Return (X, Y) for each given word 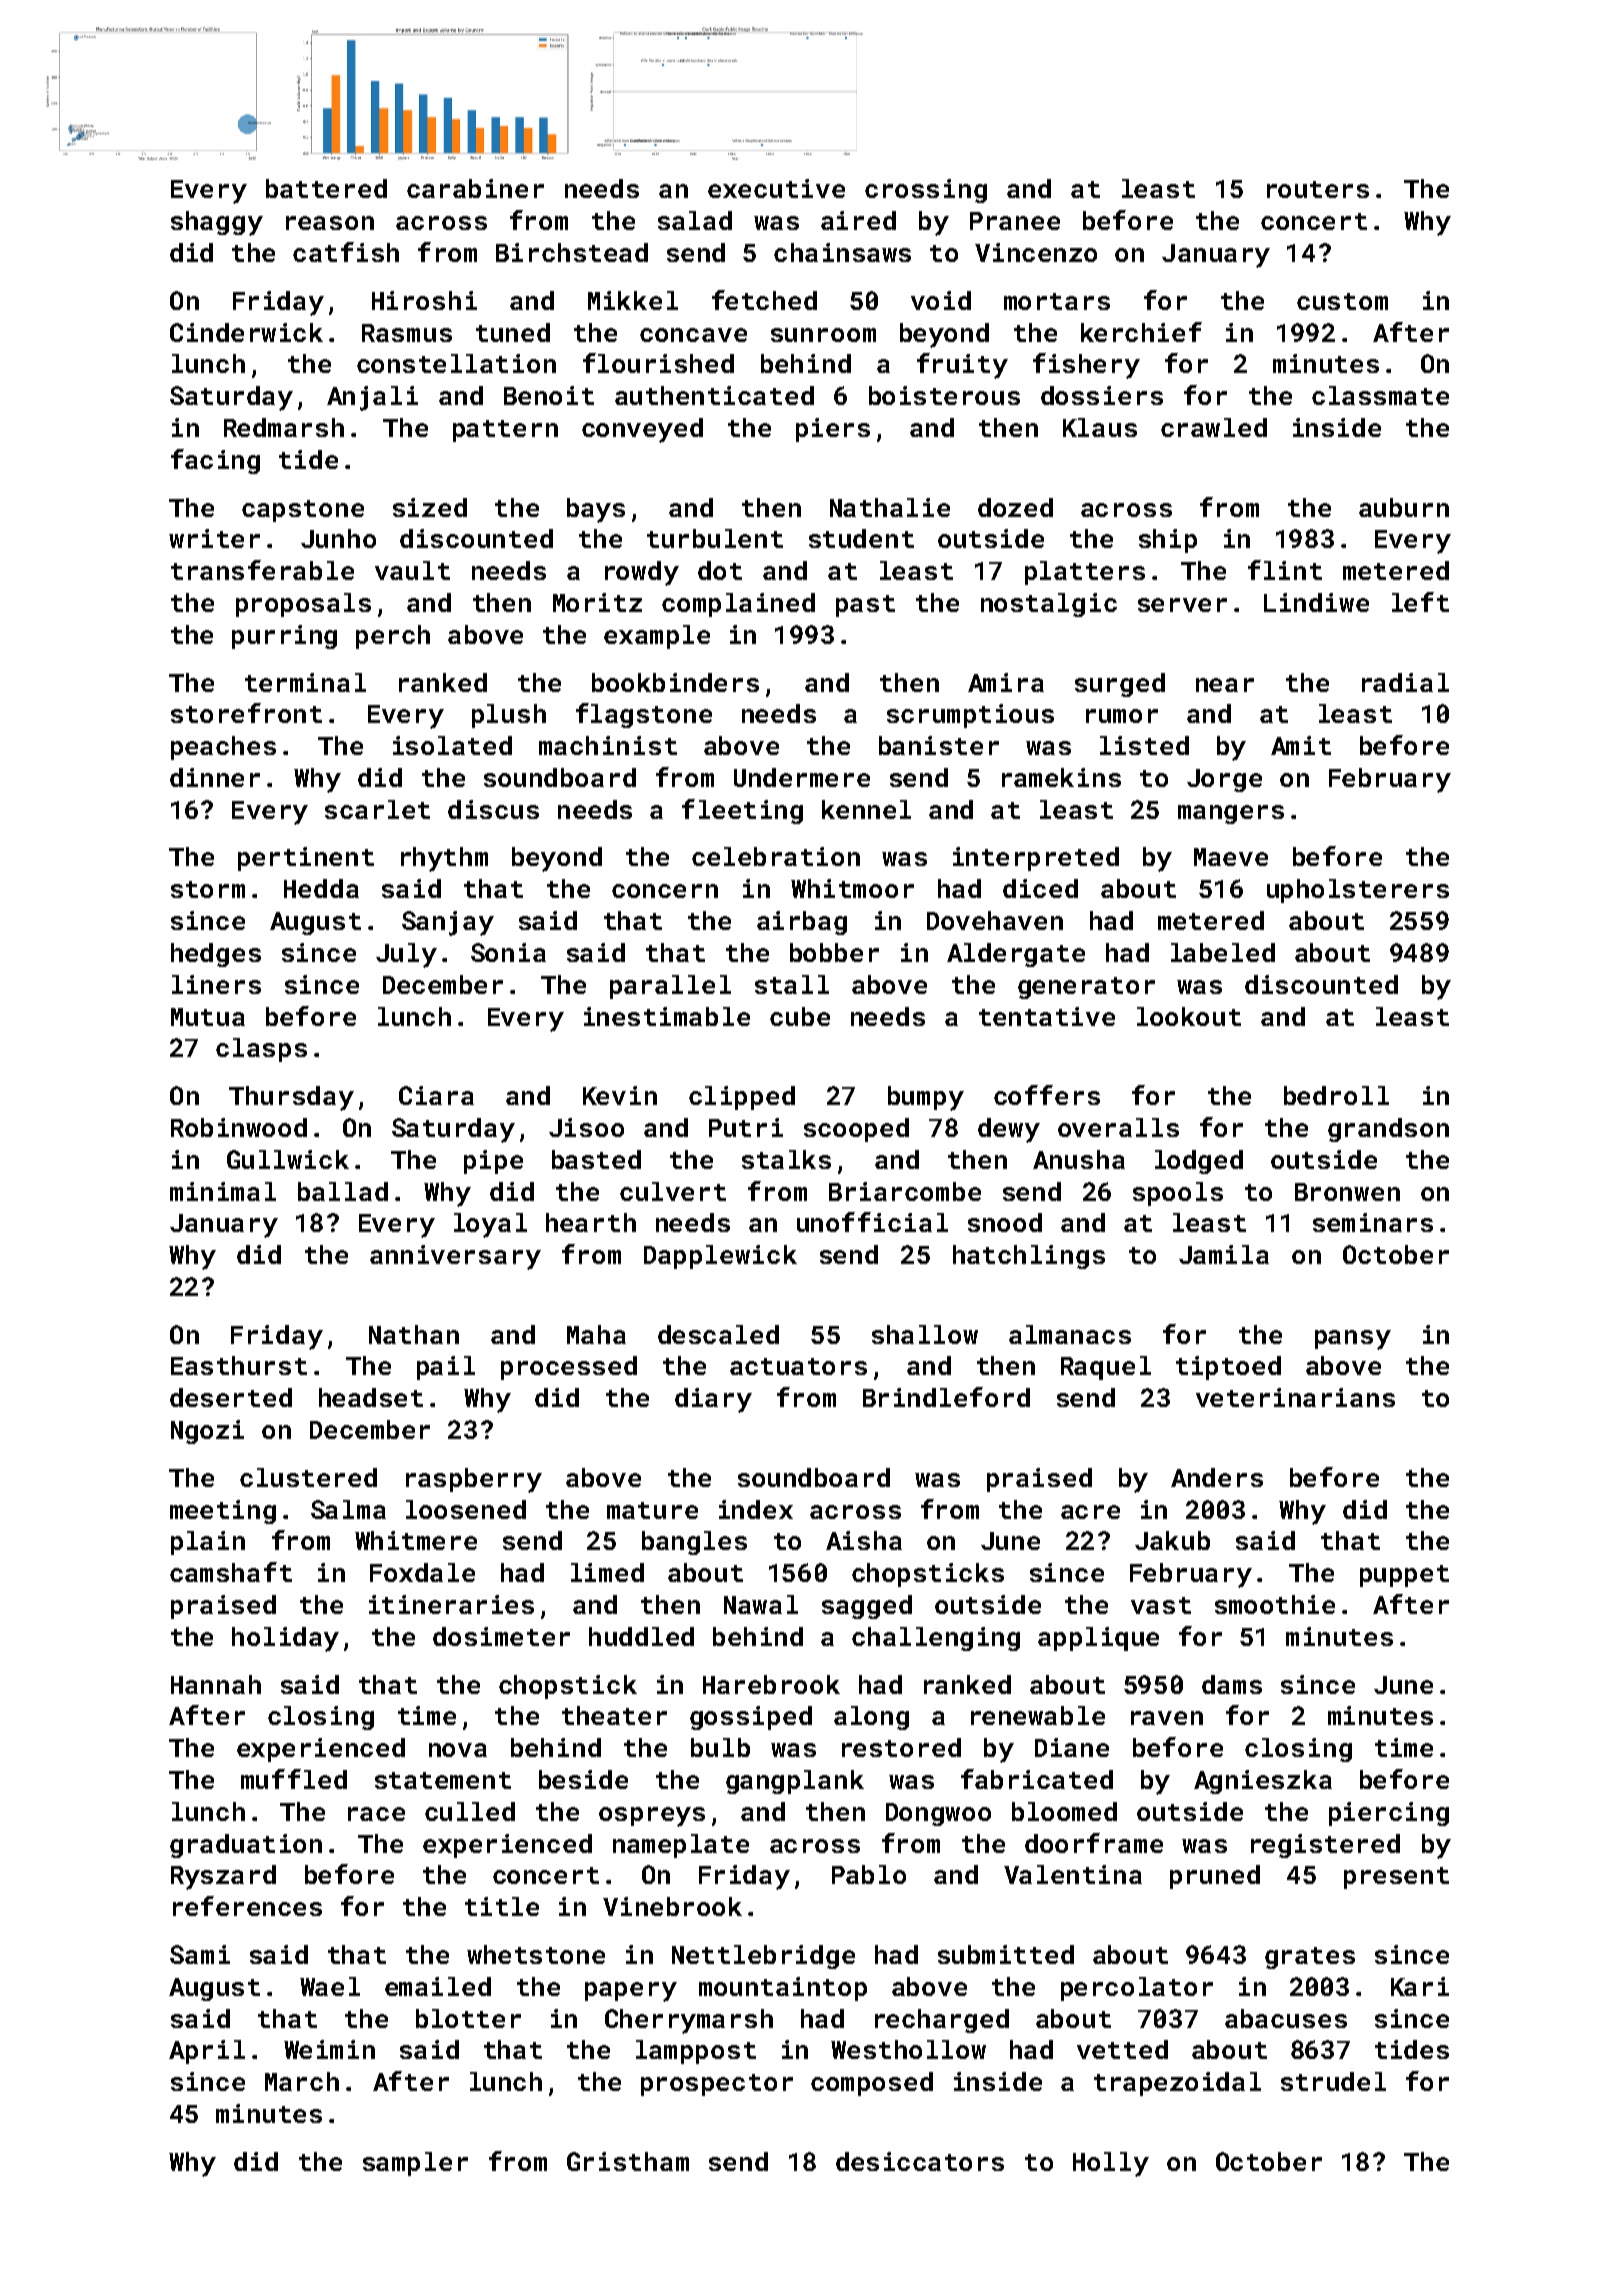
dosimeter (501, 1636)
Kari (1420, 1986)
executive (776, 188)
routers (1318, 189)
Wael (330, 1986)
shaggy (217, 223)
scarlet (377, 809)
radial (1405, 682)
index (756, 1509)
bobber (834, 952)
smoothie (1275, 1604)
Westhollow (908, 2049)
